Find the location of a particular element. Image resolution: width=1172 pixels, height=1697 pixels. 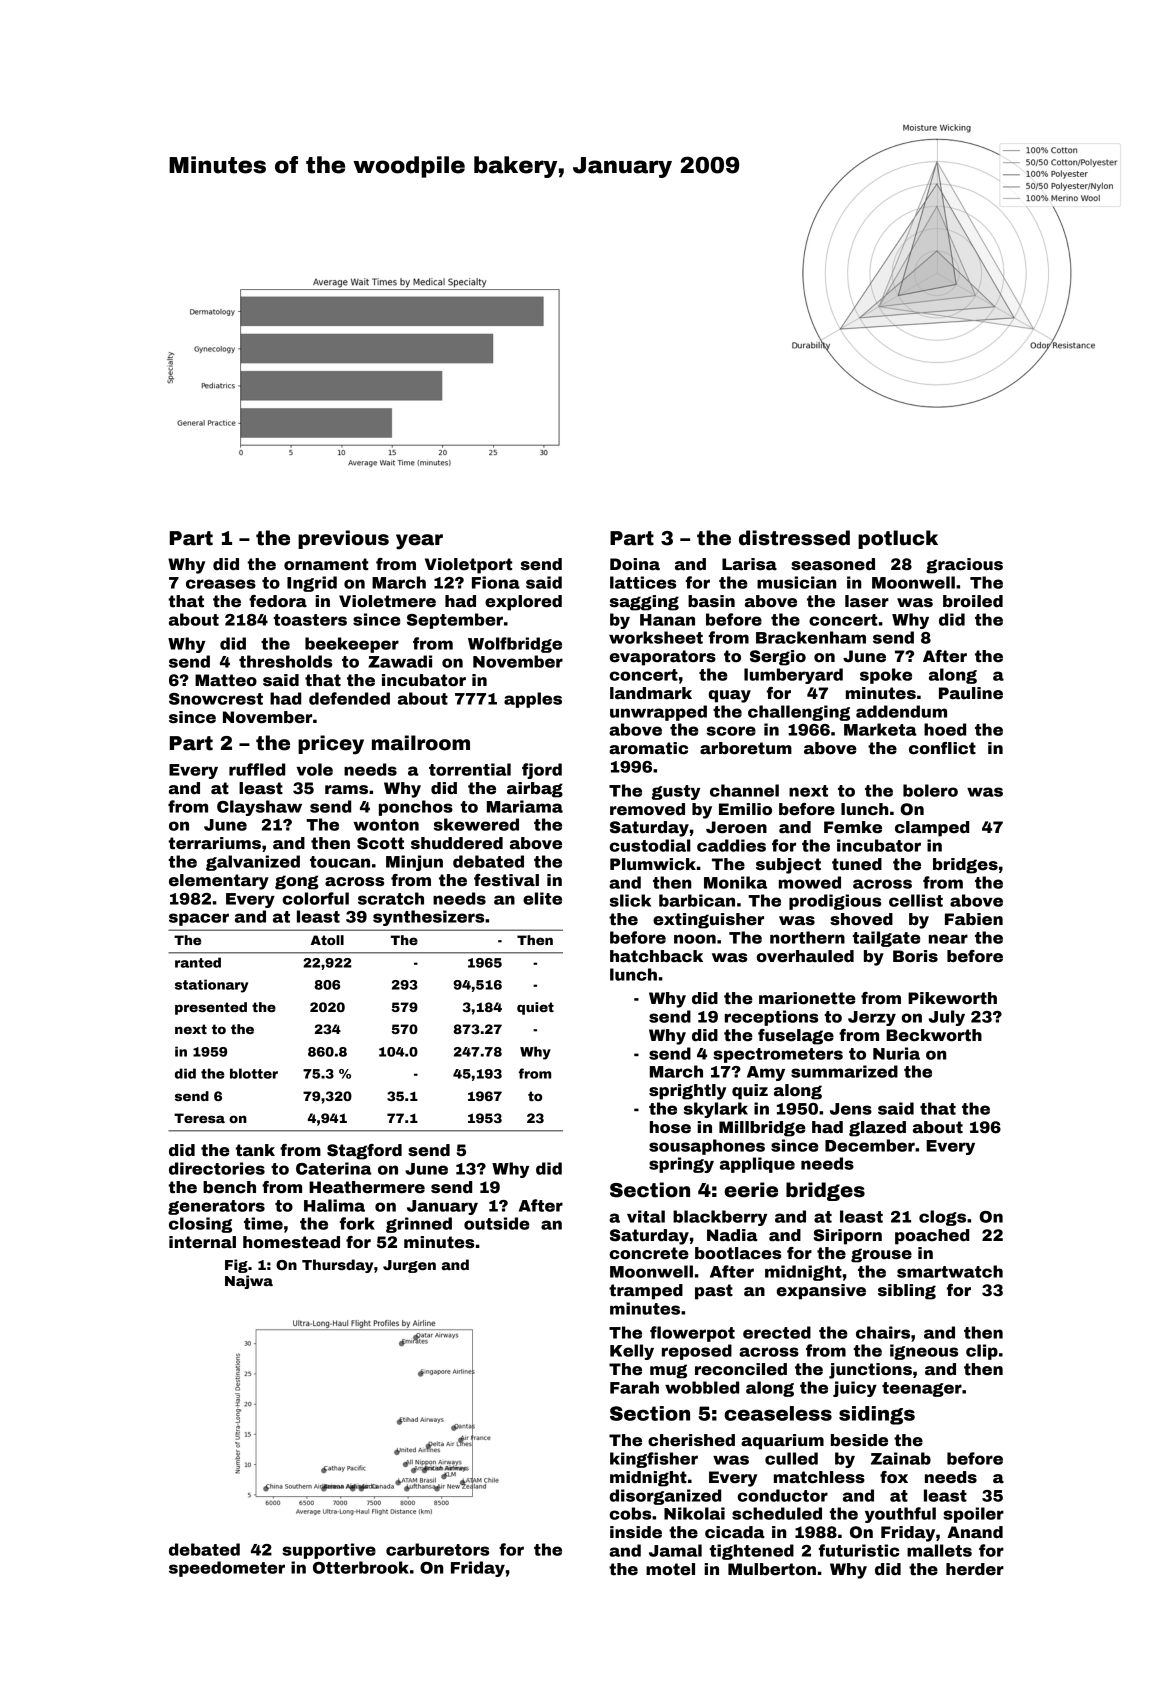

Wolfbridge is located at coordinates (515, 645).
